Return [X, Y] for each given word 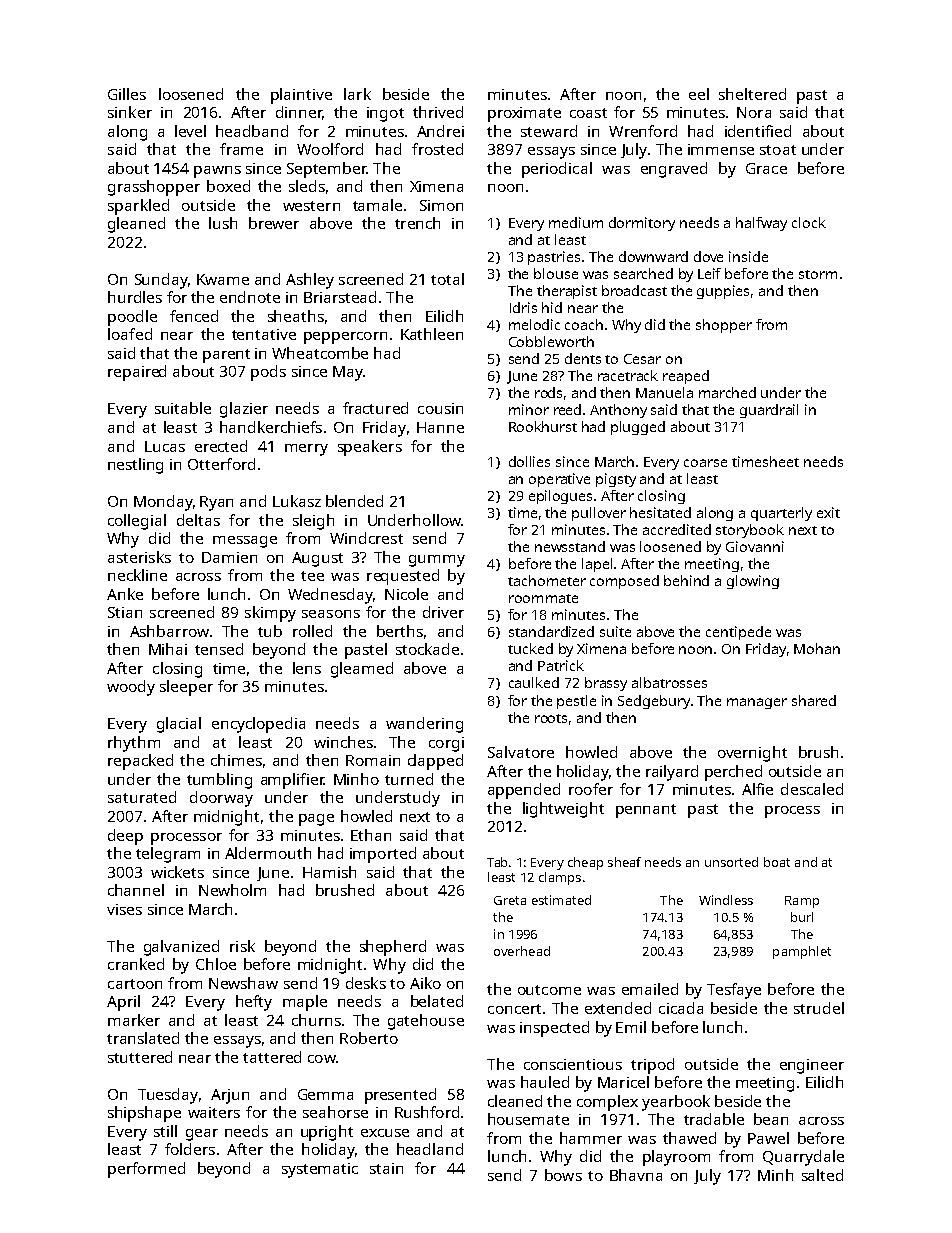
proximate [524, 114]
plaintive [301, 96]
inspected [554, 1029]
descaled [812, 789]
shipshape [144, 1114]
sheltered [752, 94]
